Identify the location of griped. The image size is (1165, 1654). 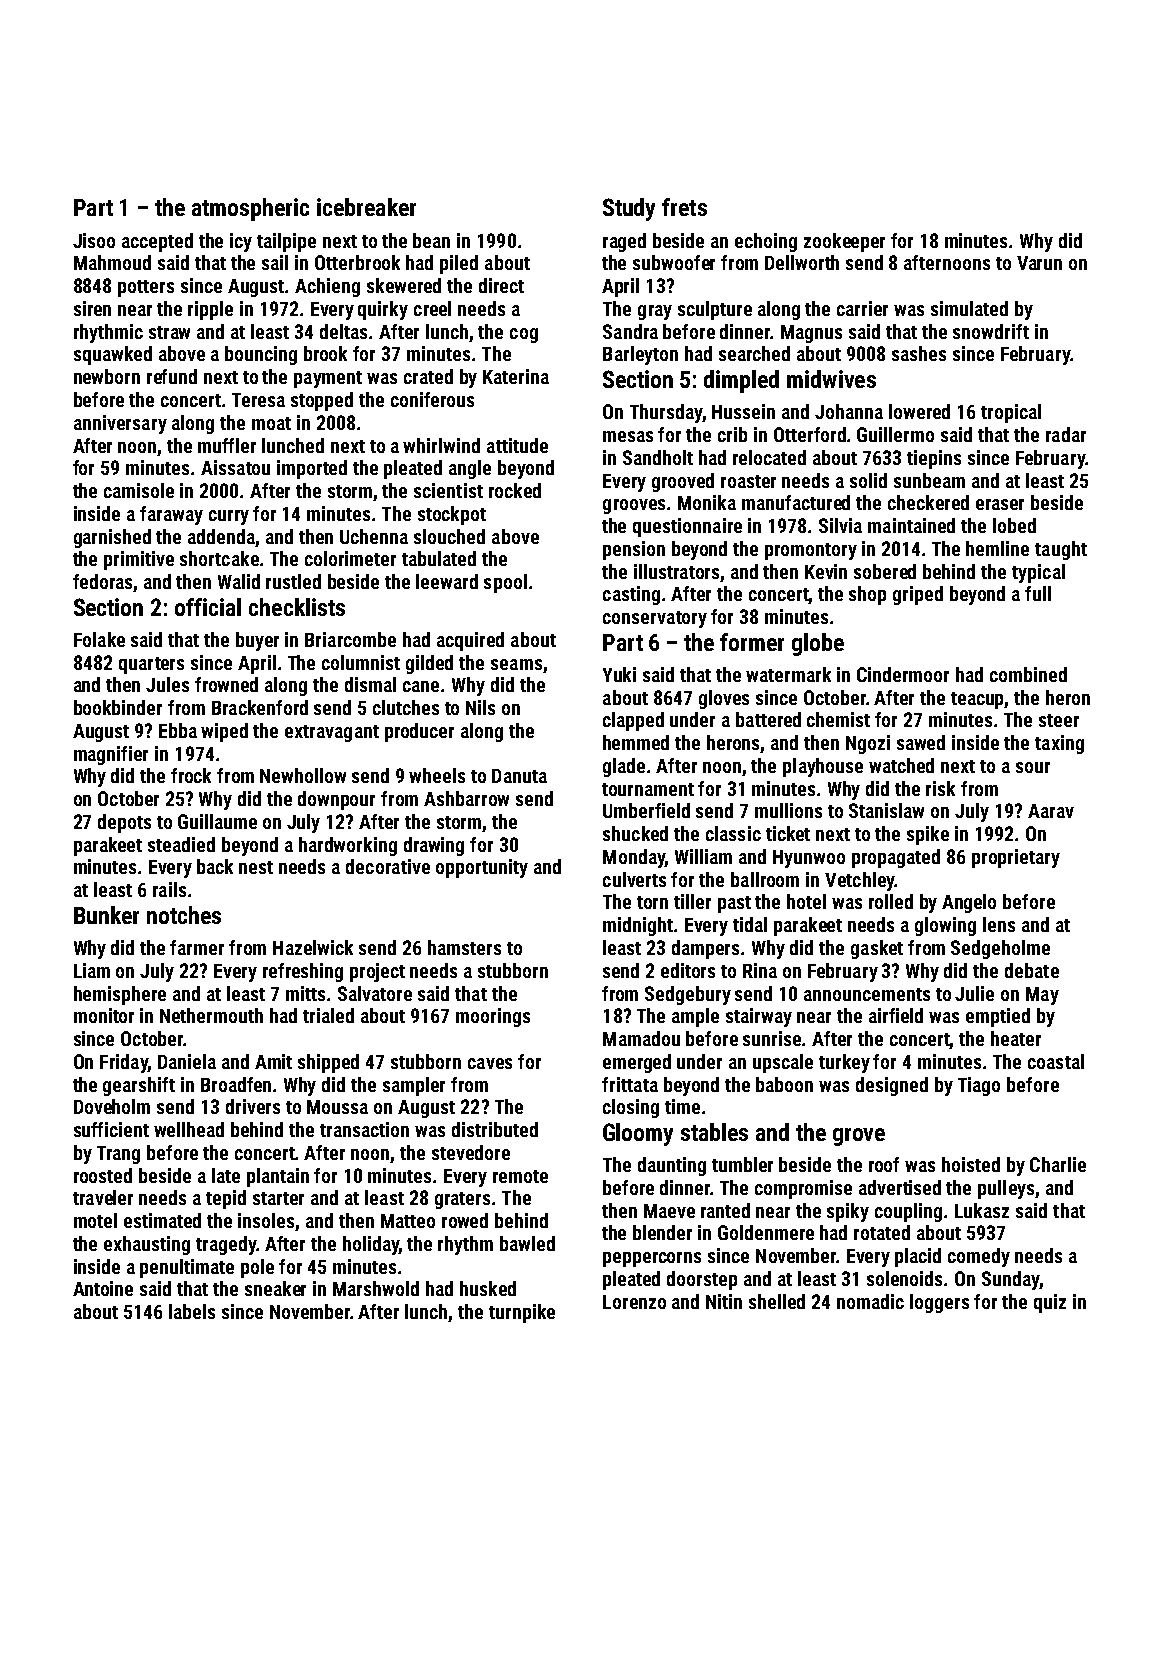
(918, 595).
